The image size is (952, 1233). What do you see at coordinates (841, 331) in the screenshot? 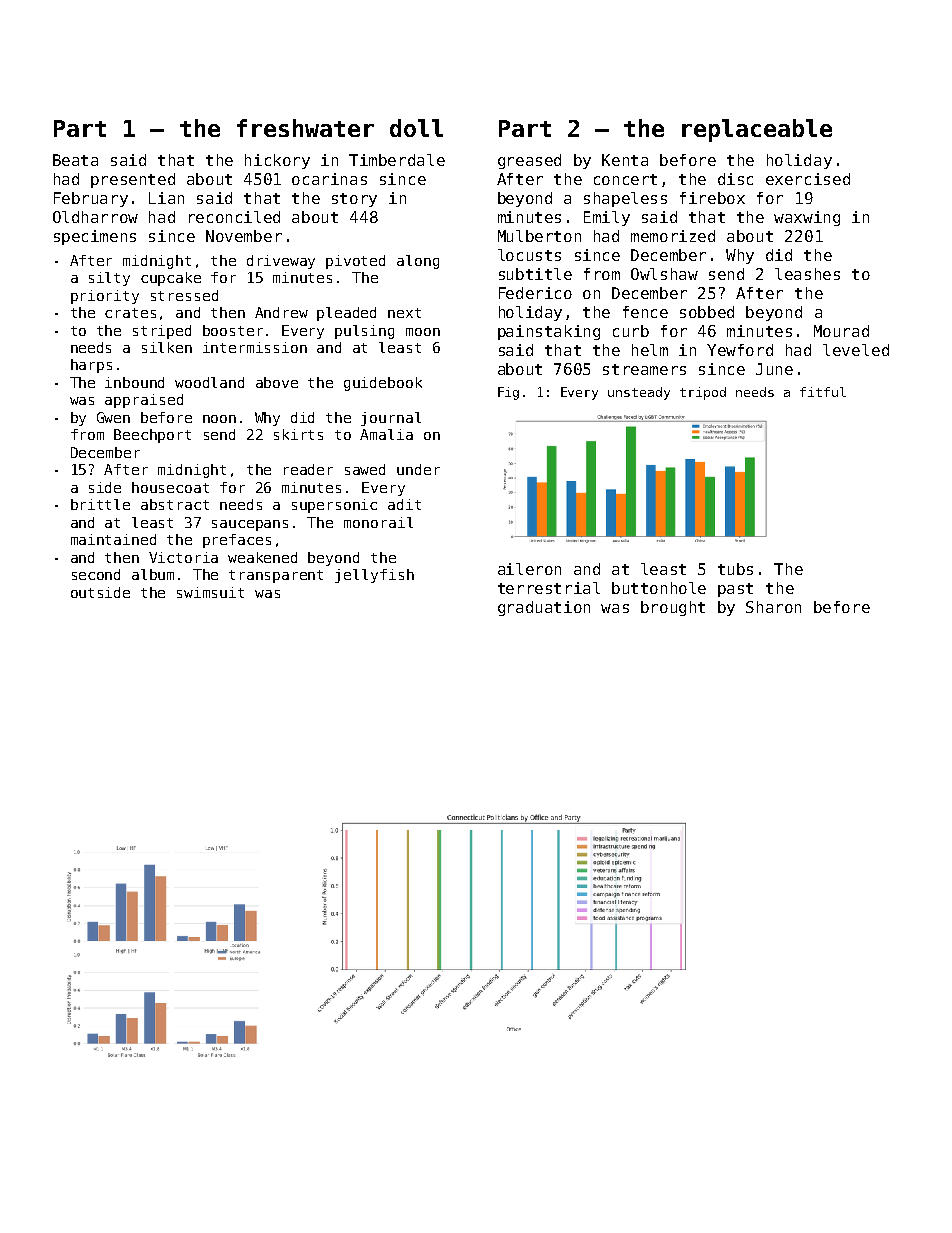
I see `Mourad` at bounding box center [841, 331].
